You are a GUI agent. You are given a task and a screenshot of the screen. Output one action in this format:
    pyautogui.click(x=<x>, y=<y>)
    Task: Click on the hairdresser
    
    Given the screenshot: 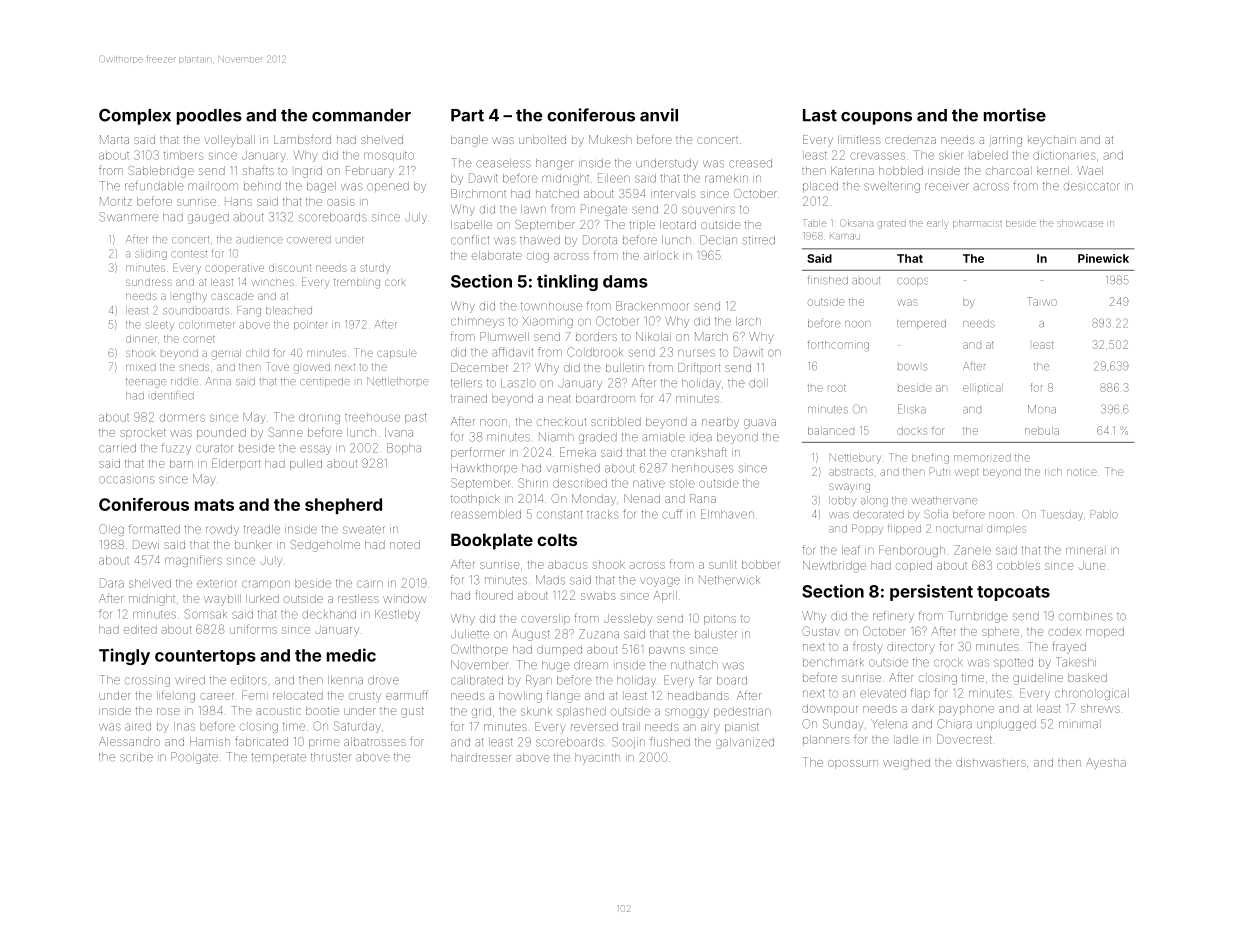 What is the action you would take?
    pyautogui.click(x=481, y=757)
